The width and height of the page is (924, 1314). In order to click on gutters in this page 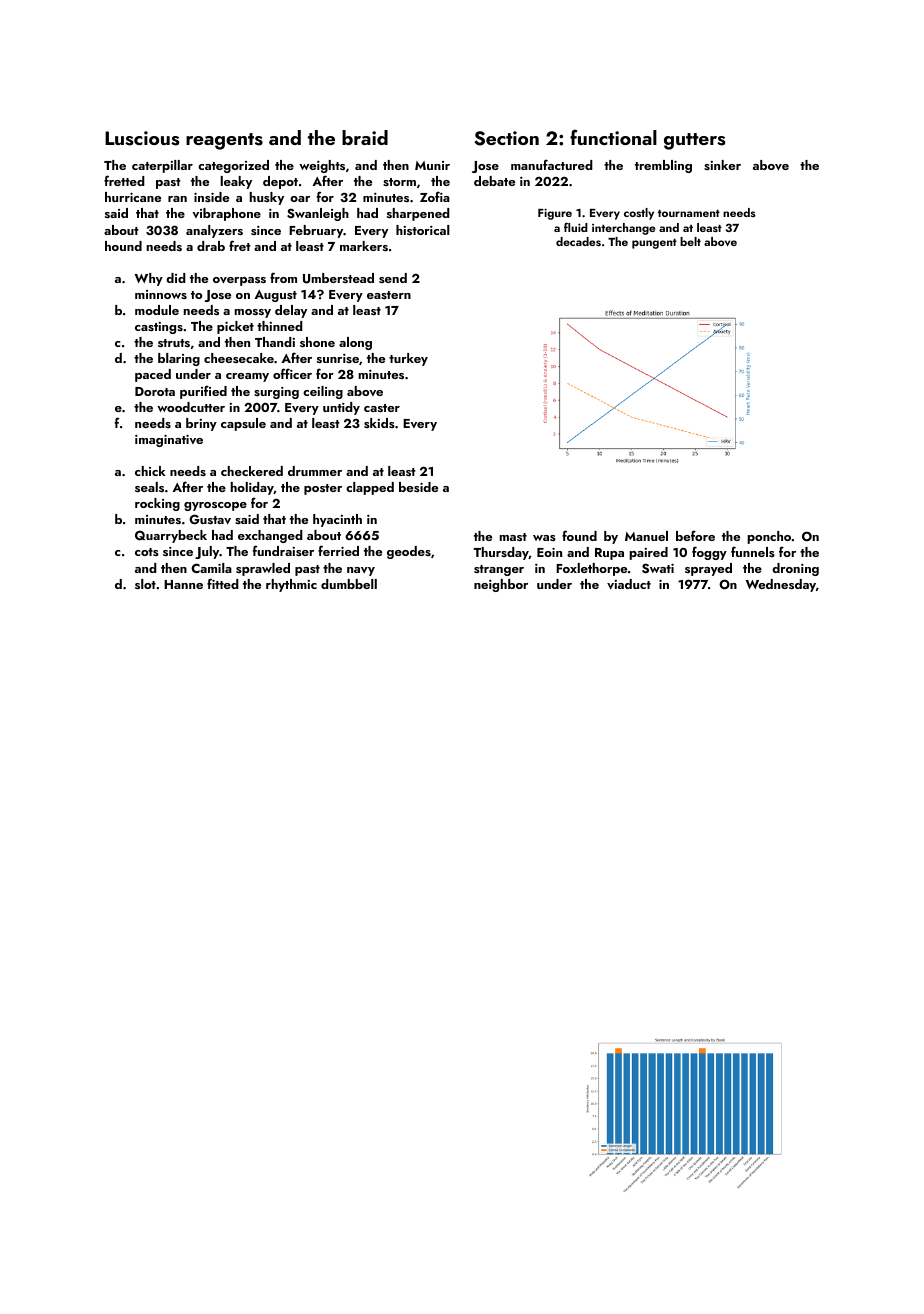, I will do `click(695, 141)`.
